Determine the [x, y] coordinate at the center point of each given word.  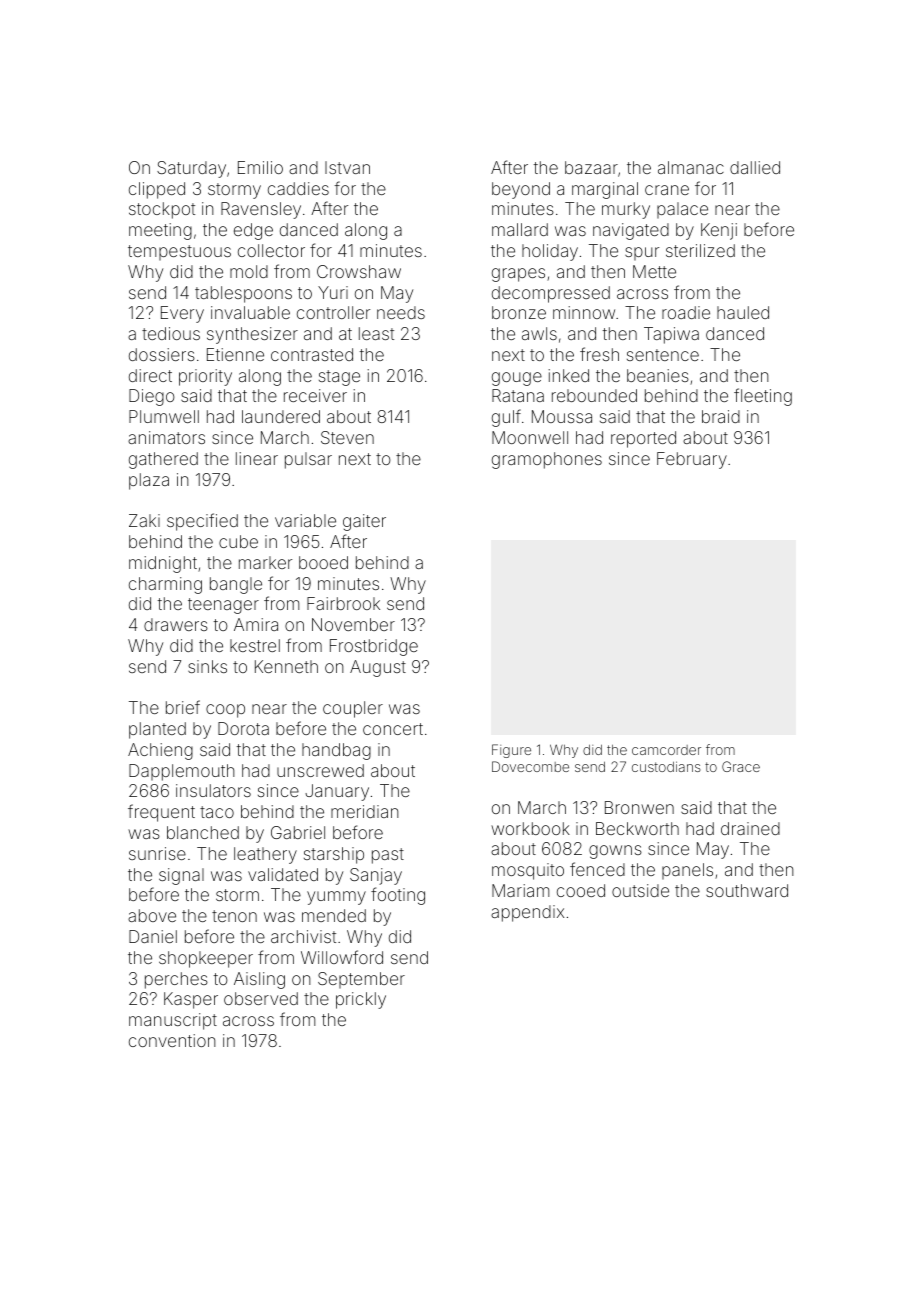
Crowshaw [359, 271]
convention [172, 1040]
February [692, 460]
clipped [157, 190]
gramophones [547, 460]
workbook [530, 828]
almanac [691, 167]
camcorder [666, 750]
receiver [315, 395]
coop [225, 711]
